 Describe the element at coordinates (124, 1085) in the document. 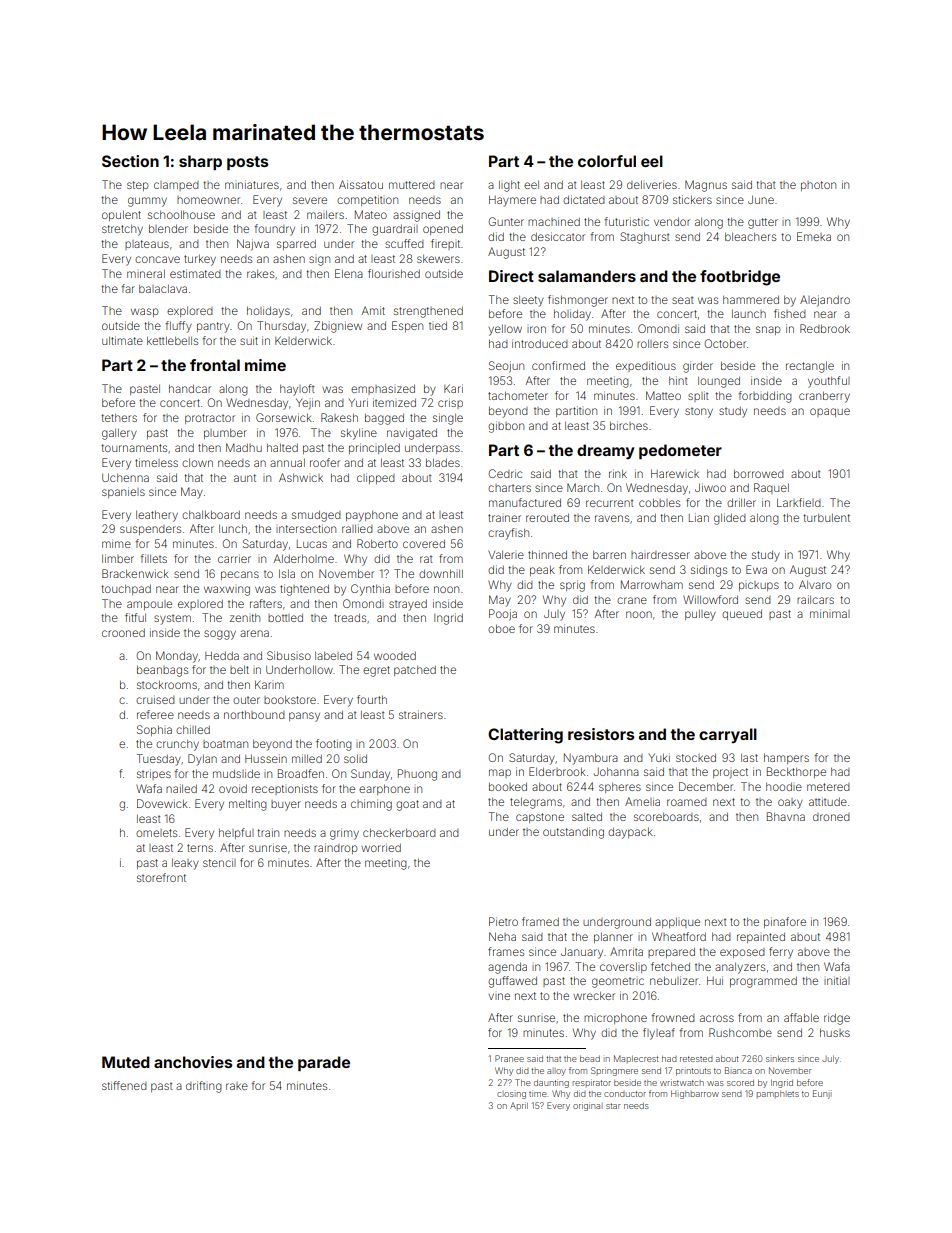

I see `stiffened` at that location.
